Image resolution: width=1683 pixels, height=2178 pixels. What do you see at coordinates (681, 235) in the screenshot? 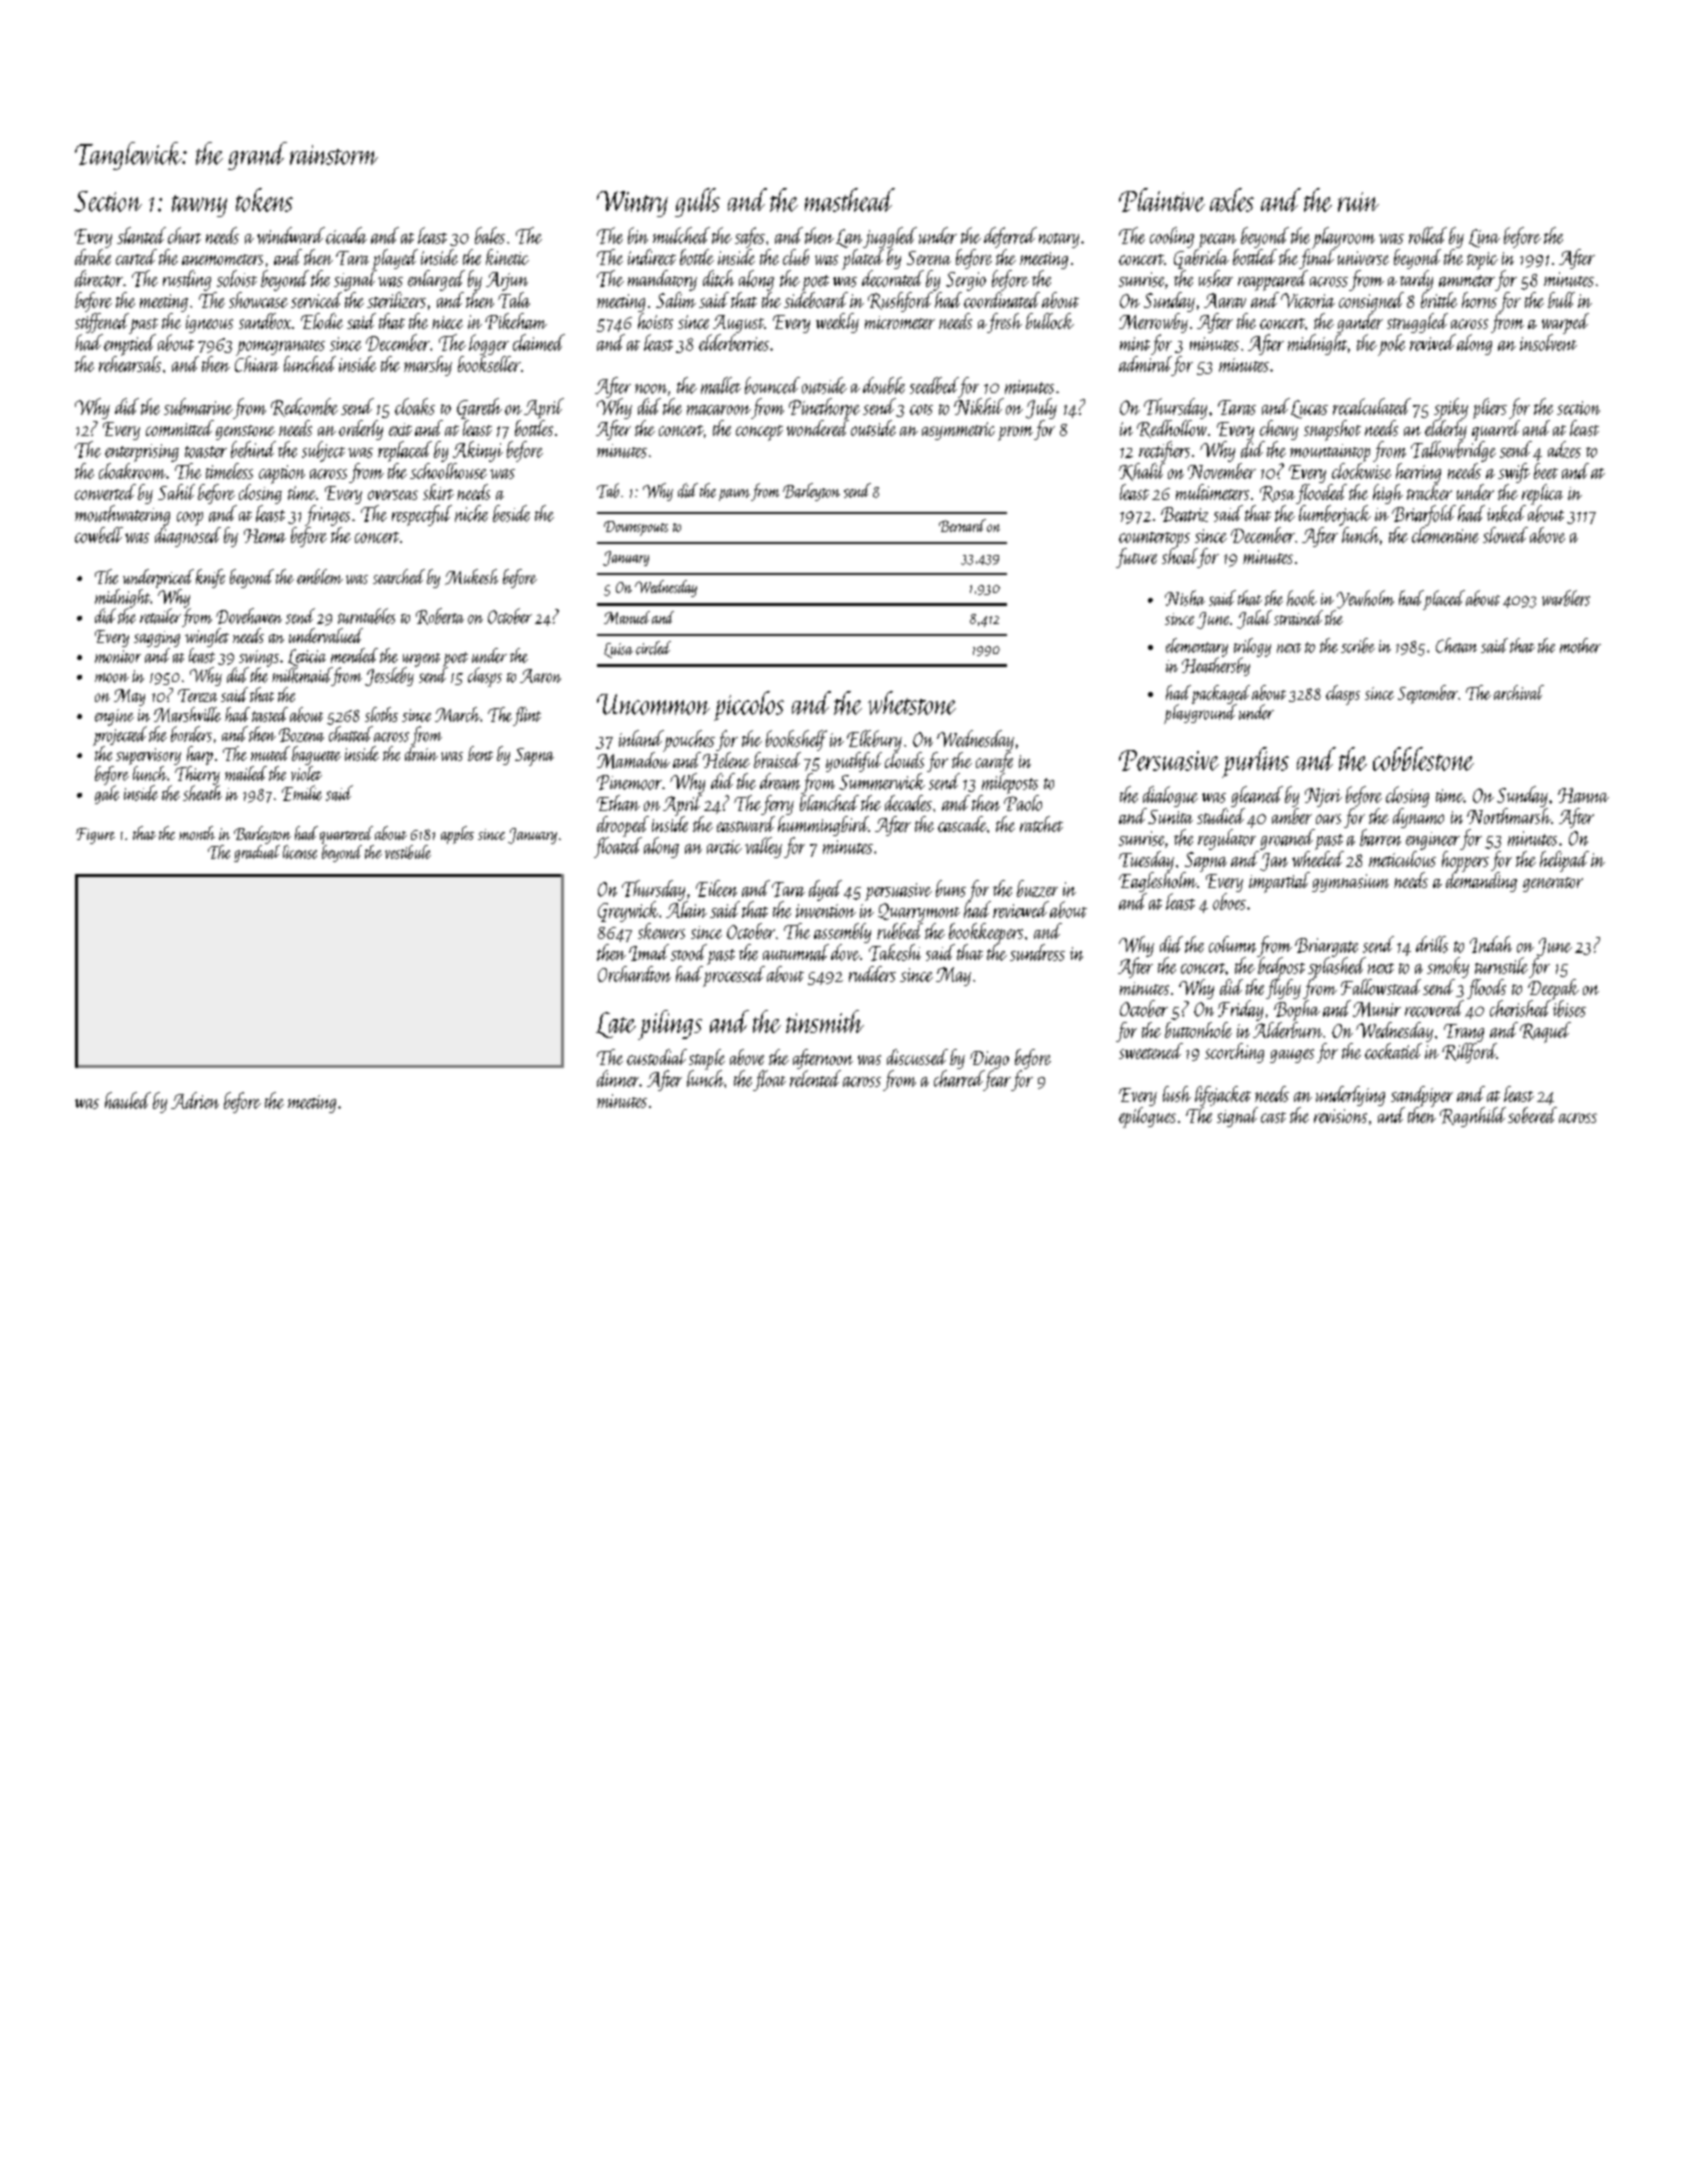
I see `mulched` at bounding box center [681, 235].
